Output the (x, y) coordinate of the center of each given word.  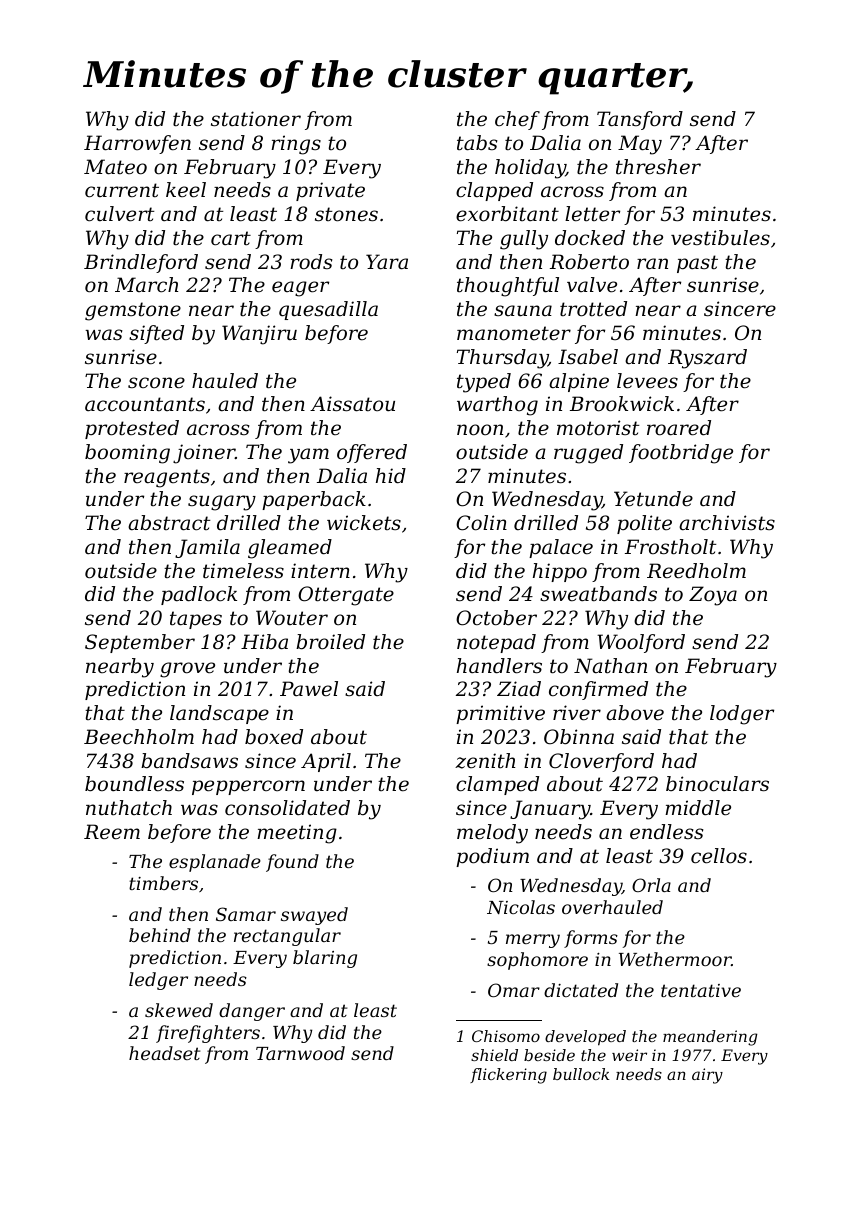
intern (320, 570)
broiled (330, 642)
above (635, 713)
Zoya (713, 596)
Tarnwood (300, 1053)
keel (186, 190)
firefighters (208, 1034)
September (140, 643)
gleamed (290, 549)
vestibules (720, 238)
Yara (387, 262)
